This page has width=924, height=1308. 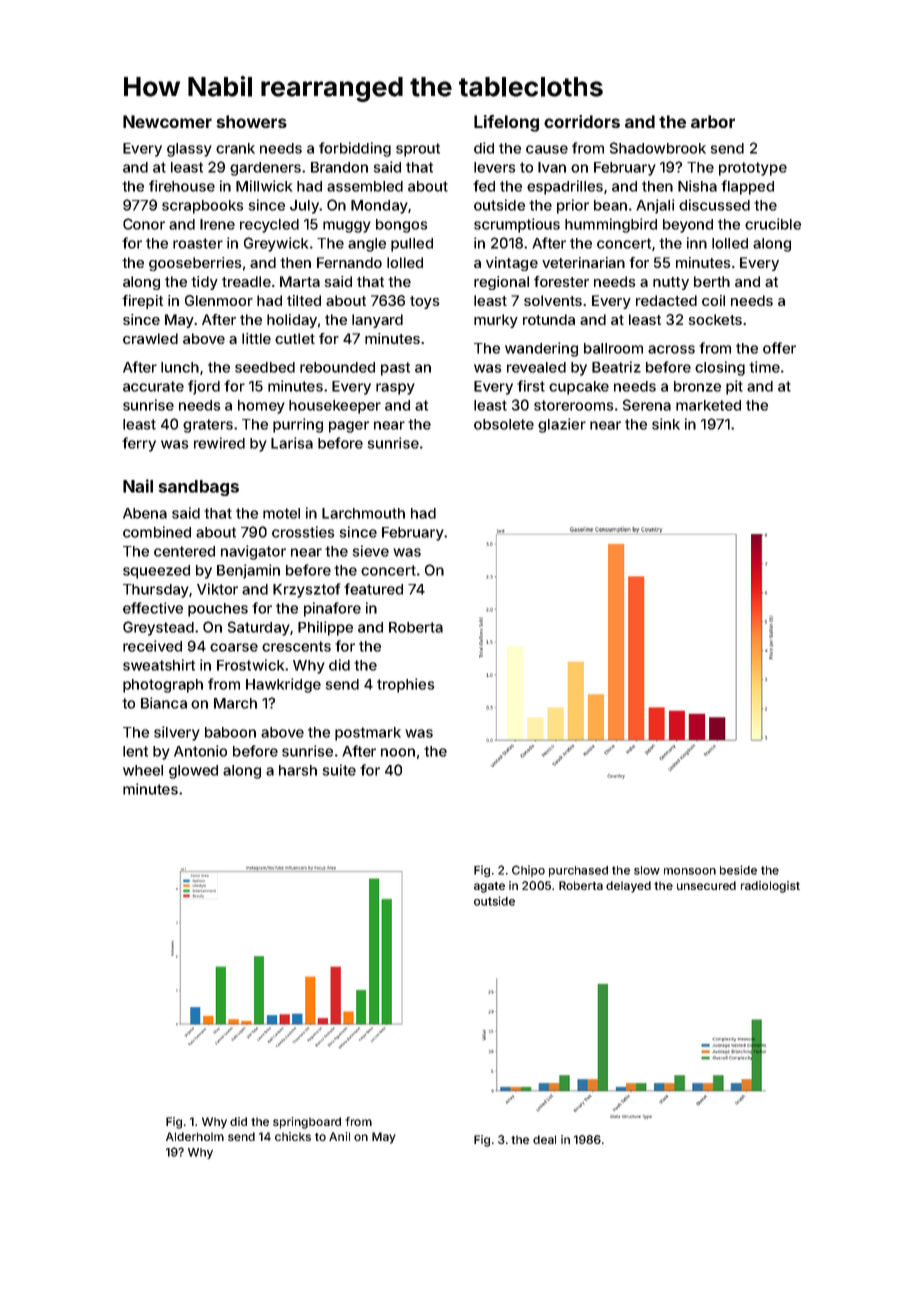 I want to click on flapped, so click(x=747, y=187).
